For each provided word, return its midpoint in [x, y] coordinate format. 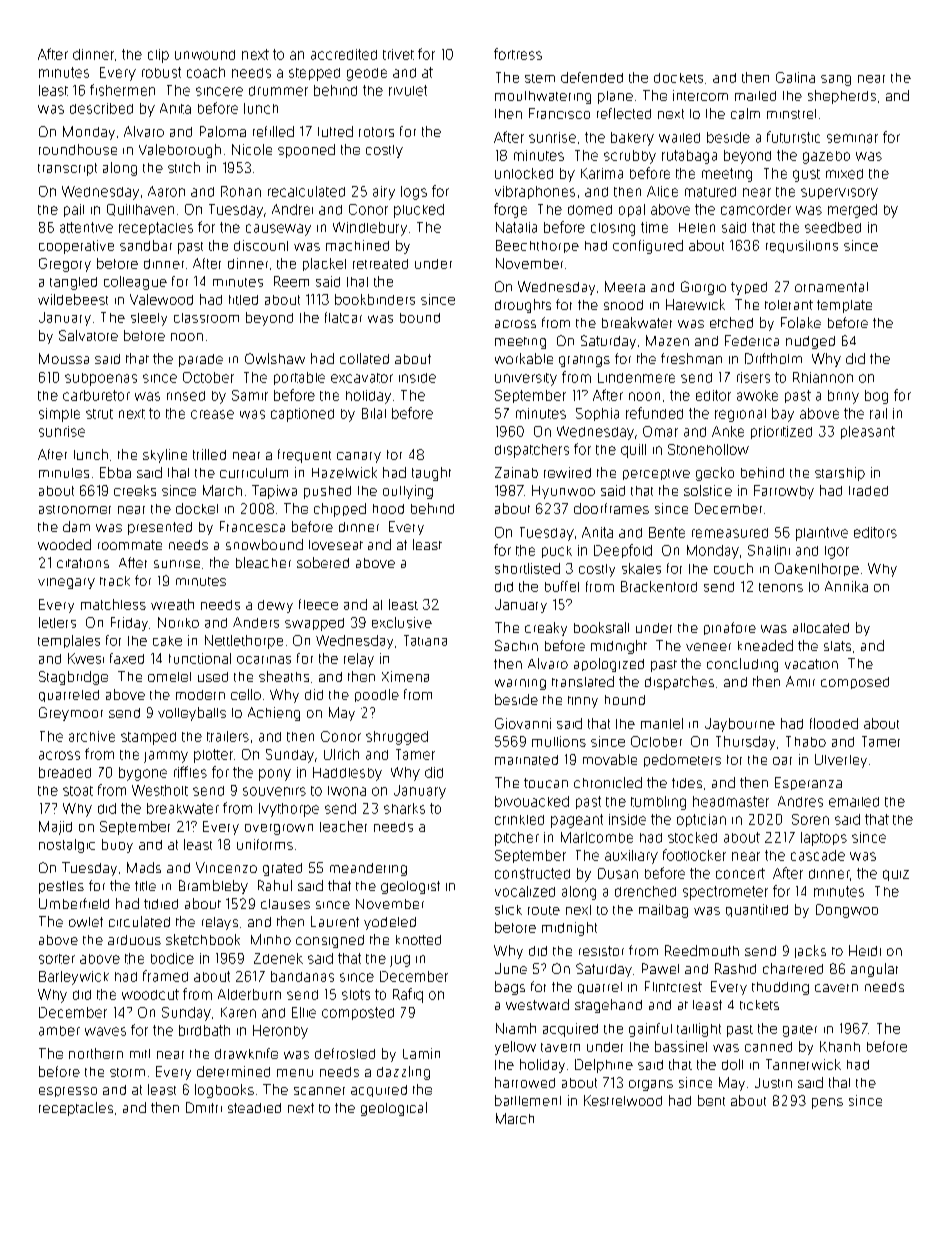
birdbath [204, 1030]
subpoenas [101, 379]
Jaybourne [740, 725]
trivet [398, 54]
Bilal [374, 413]
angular [874, 970]
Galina [795, 77]
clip [158, 56]
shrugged [397, 738]
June [511, 968]
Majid [55, 828]
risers [753, 377]
